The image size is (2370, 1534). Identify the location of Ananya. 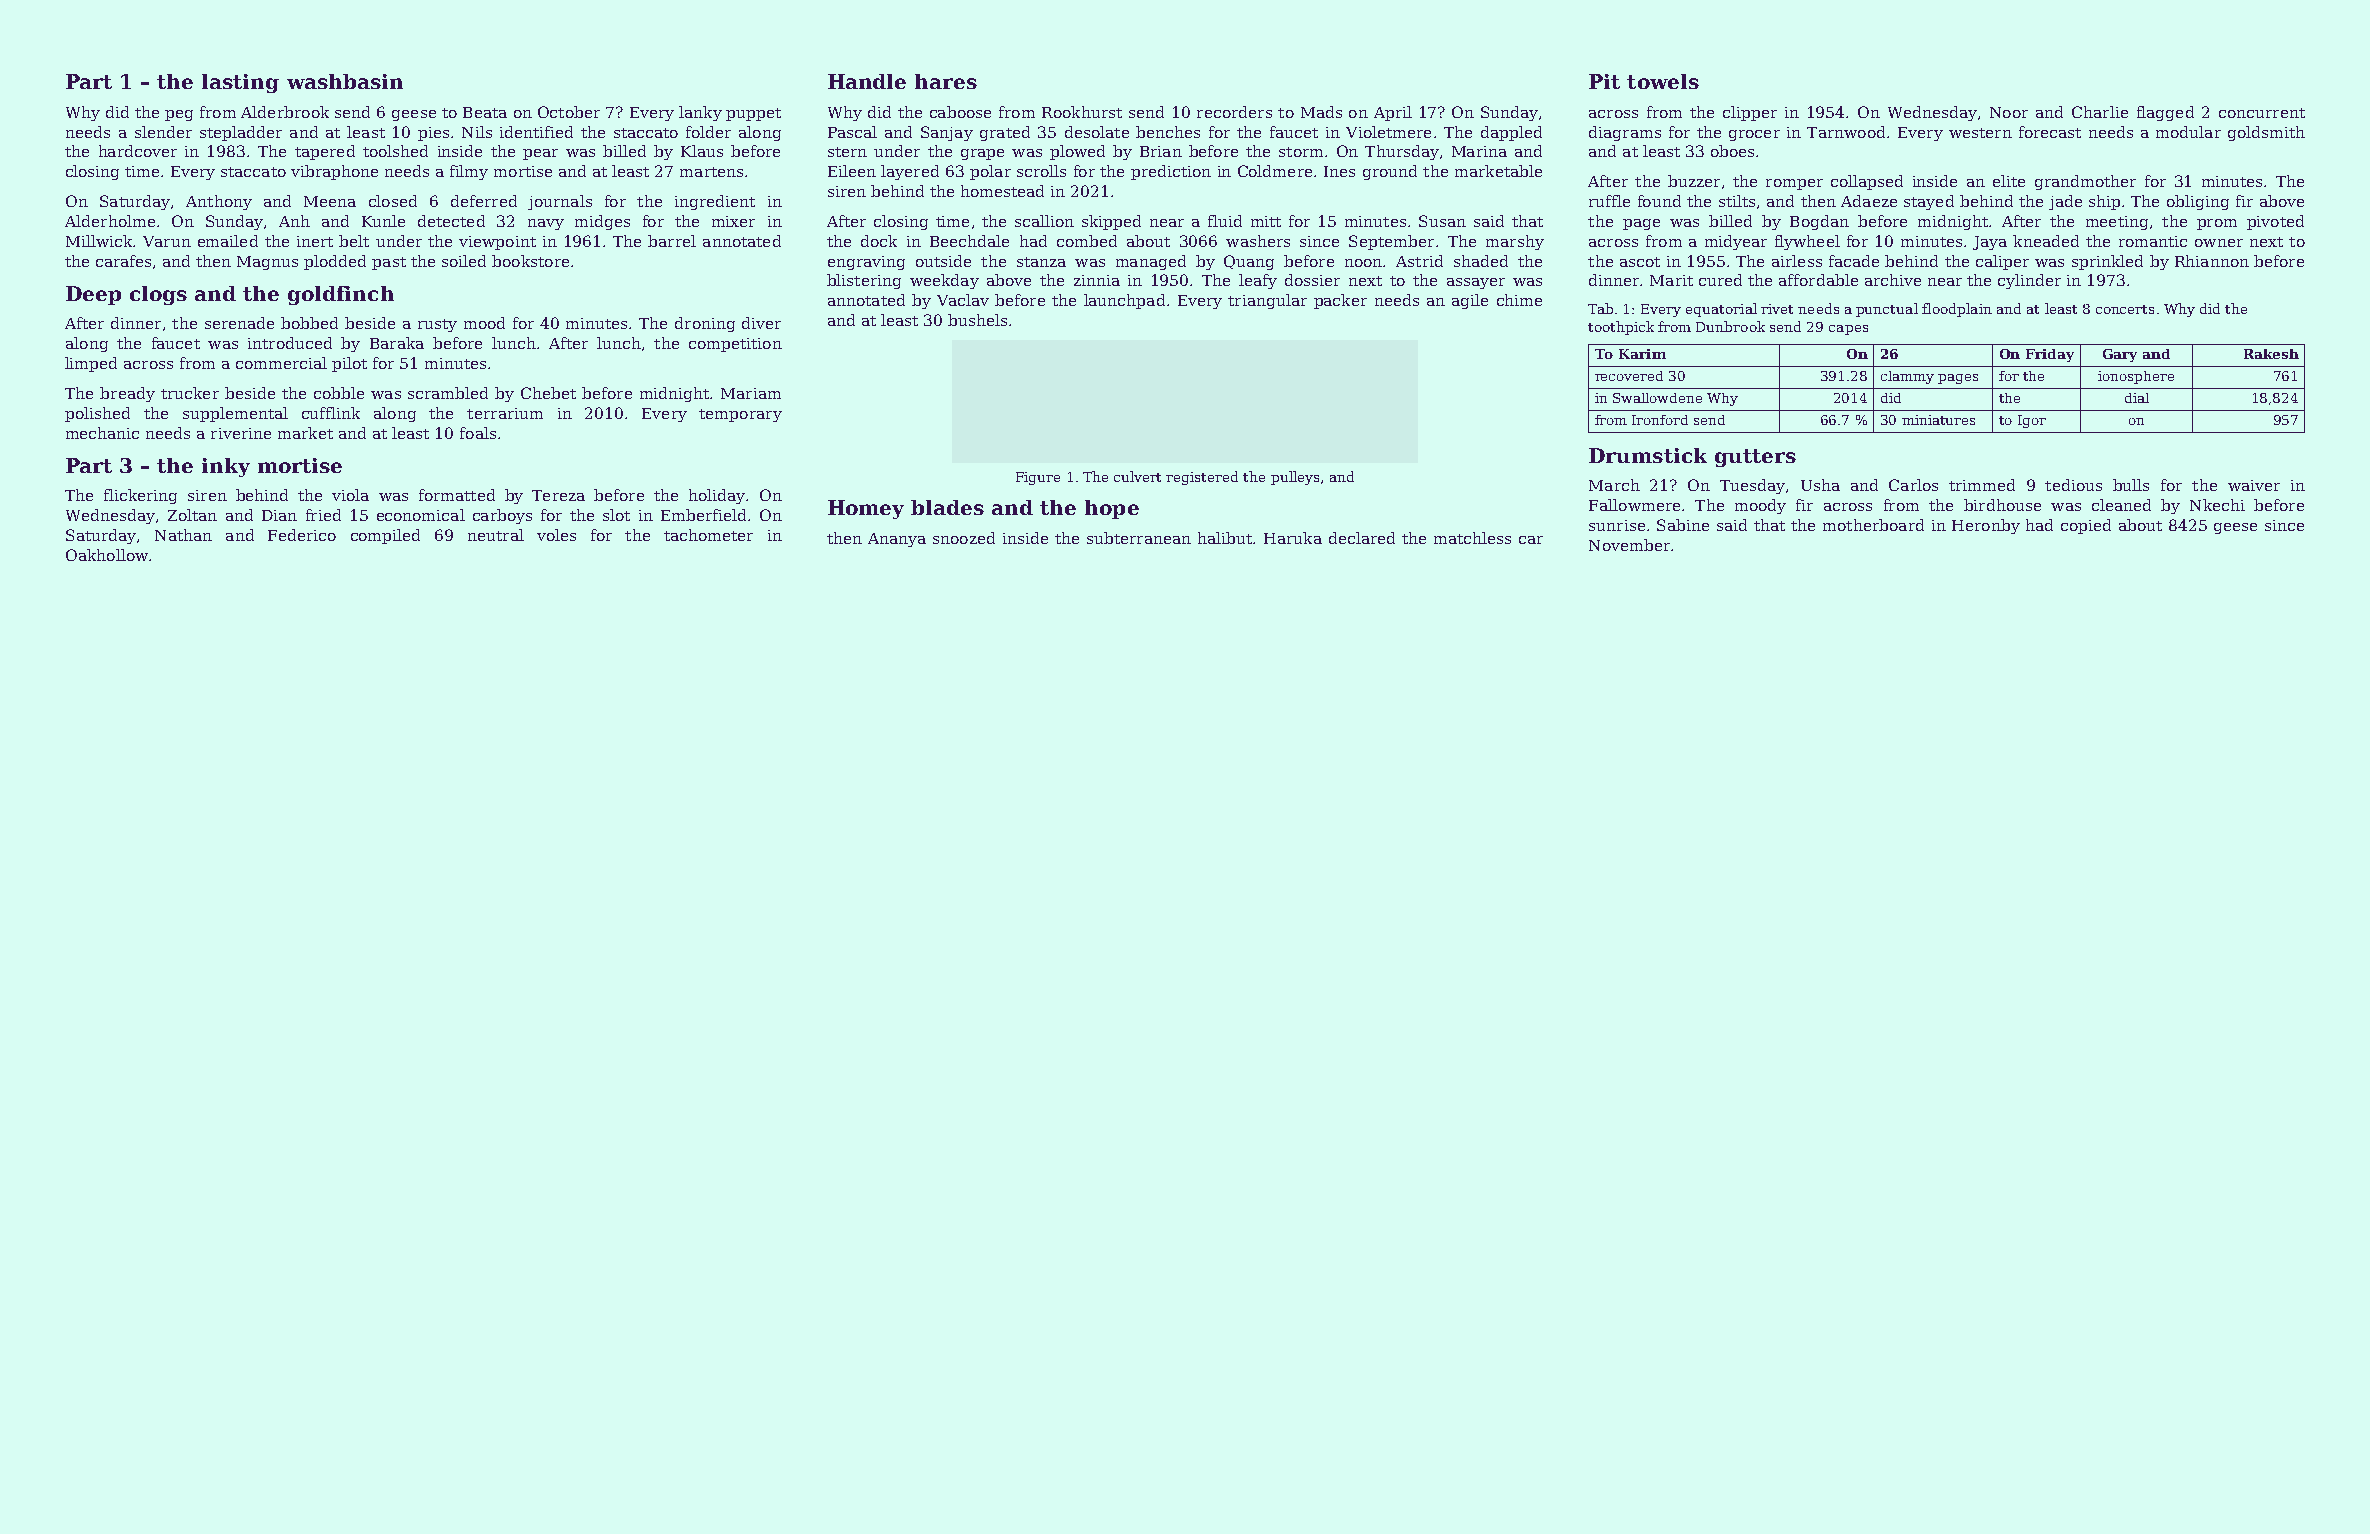
(897, 540).
